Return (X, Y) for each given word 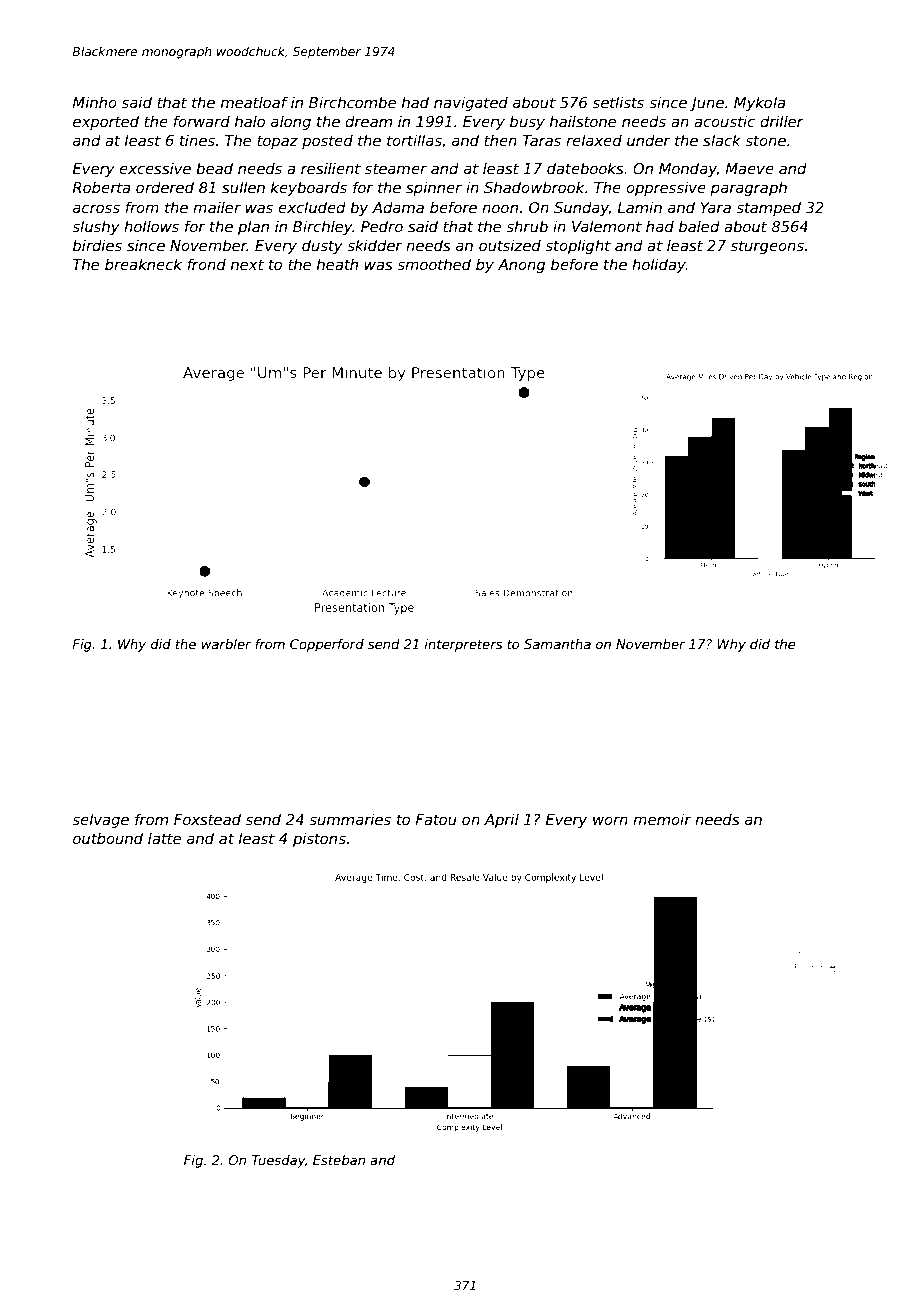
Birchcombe (352, 102)
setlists (618, 102)
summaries (350, 819)
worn (610, 820)
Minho (94, 102)
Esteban (339, 1160)
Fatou (436, 819)
